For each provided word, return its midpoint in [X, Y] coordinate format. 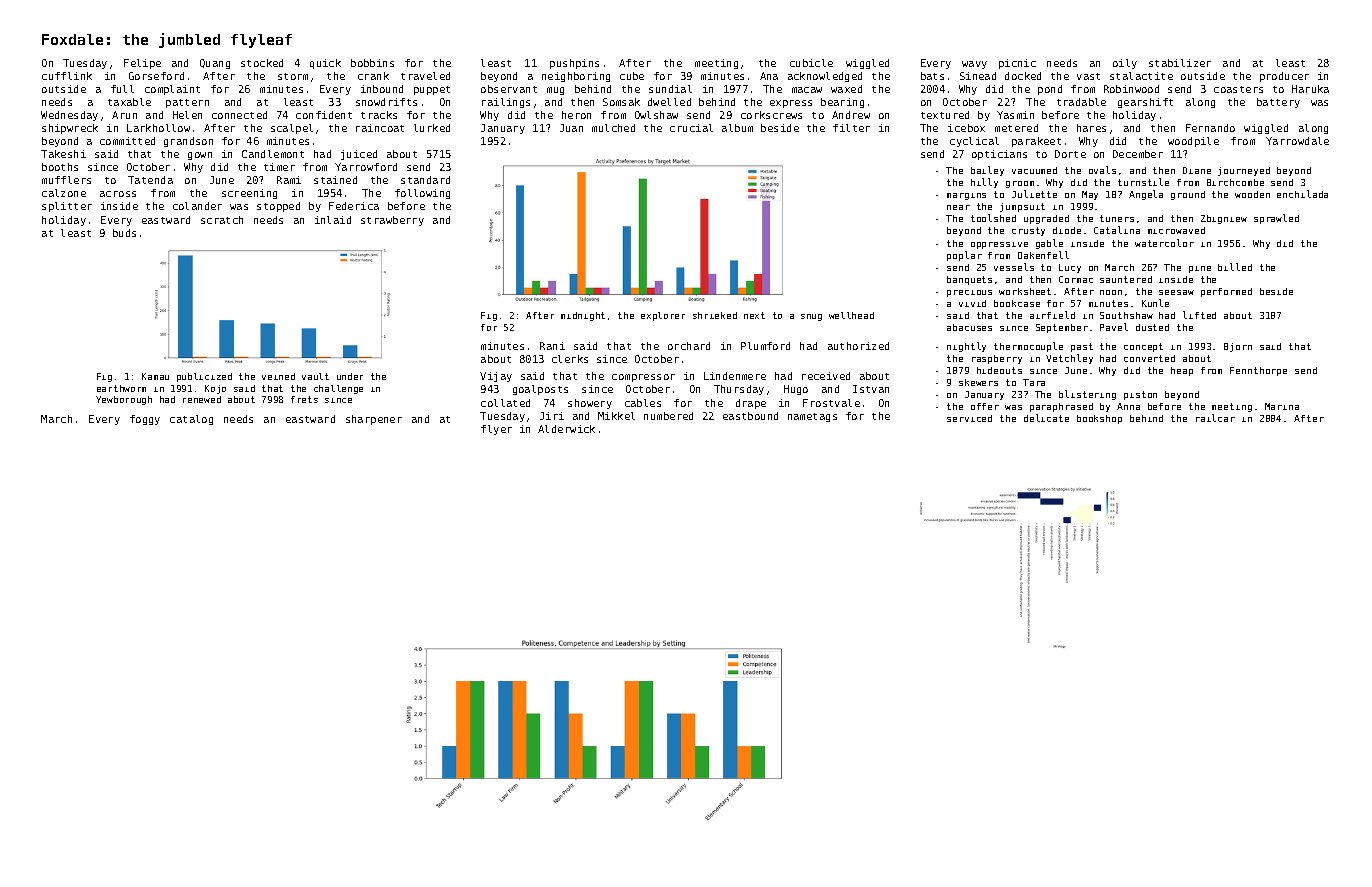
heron [576, 115]
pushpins [574, 64]
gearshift [1145, 103]
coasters [1238, 89]
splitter [67, 207]
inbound [382, 89]
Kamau [155, 376]
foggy [145, 420]
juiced [359, 155]
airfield [1052, 315]
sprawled [1276, 219]
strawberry [392, 221]
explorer [663, 316]
